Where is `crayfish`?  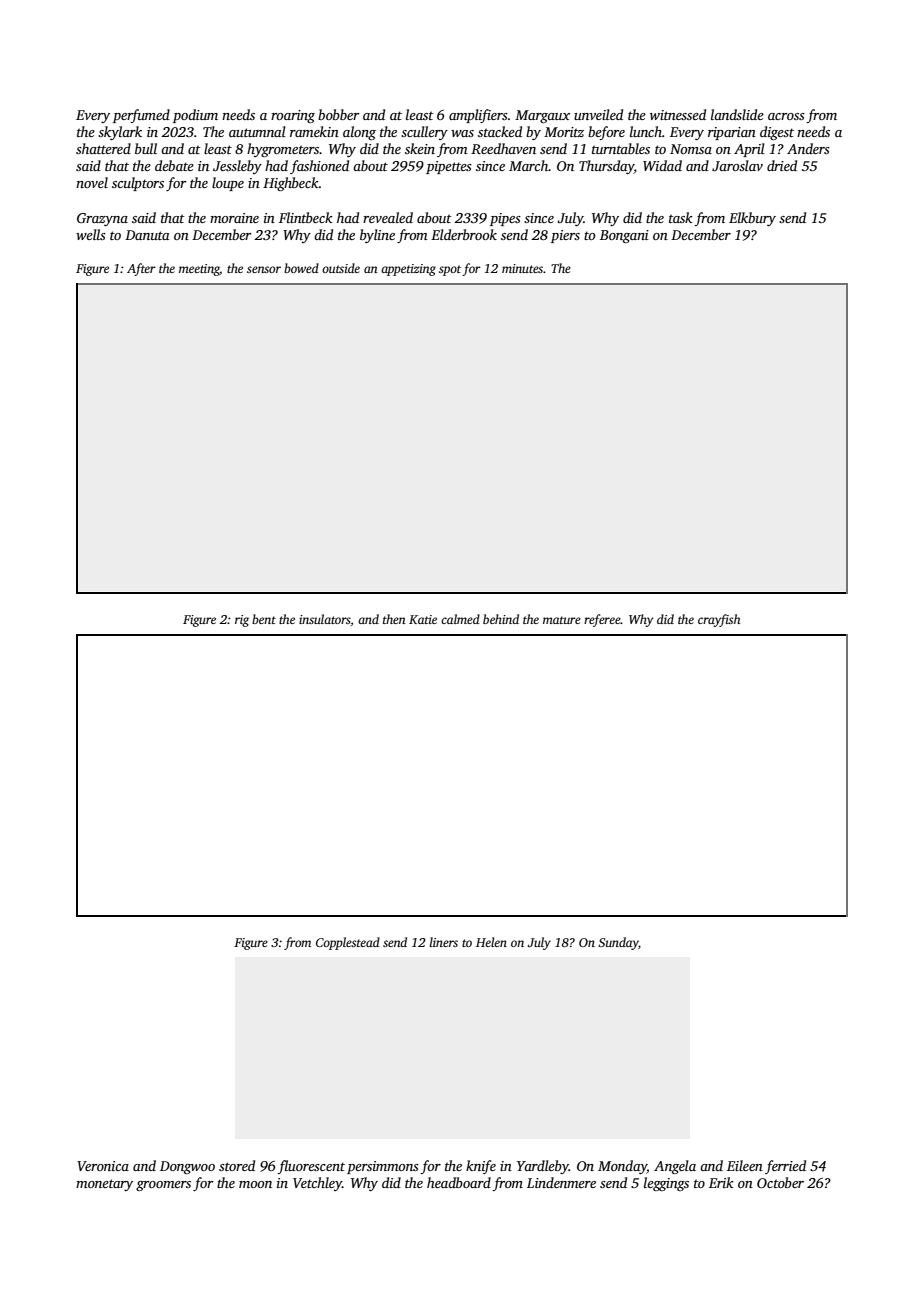
crayfish is located at coordinates (719, 620).
